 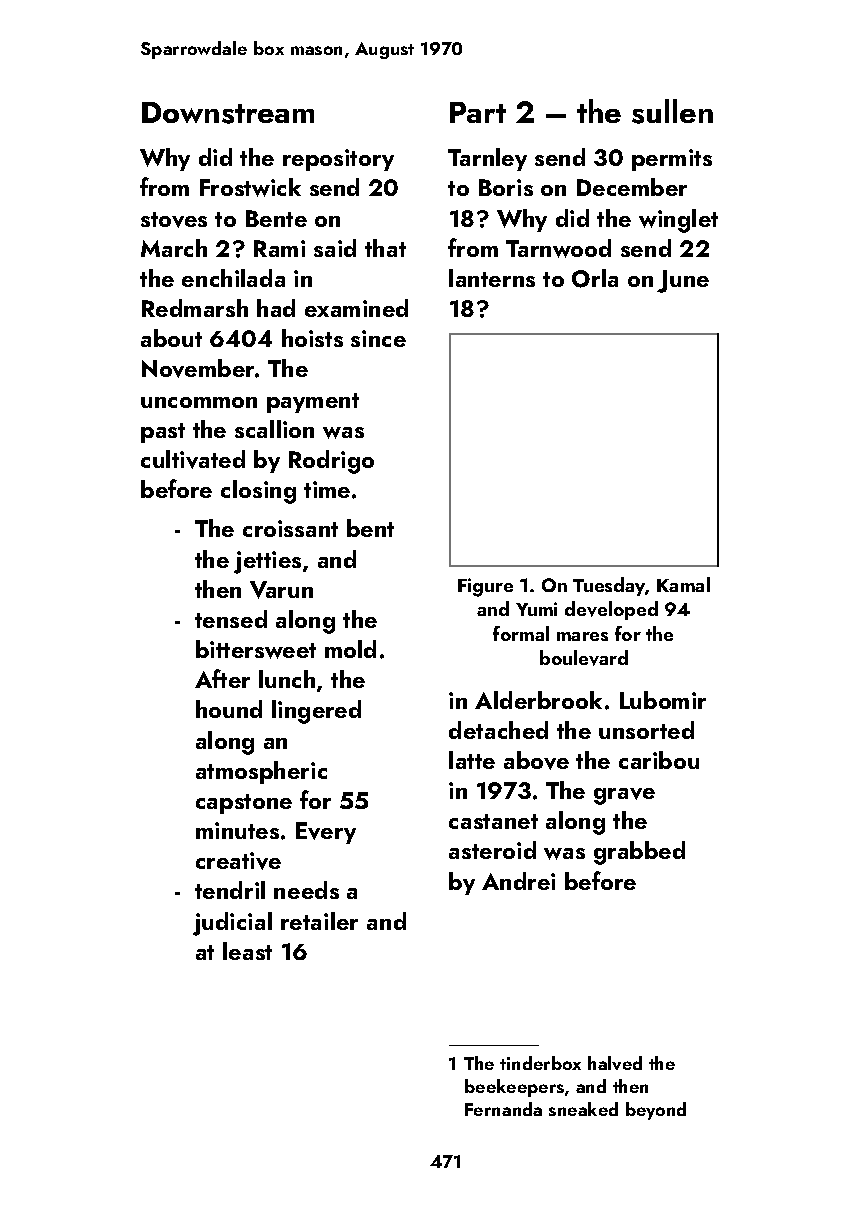 What do you see at coordinates (609, 586) in the page?
I see `Tuesday` at bounding box center [609, 586].
